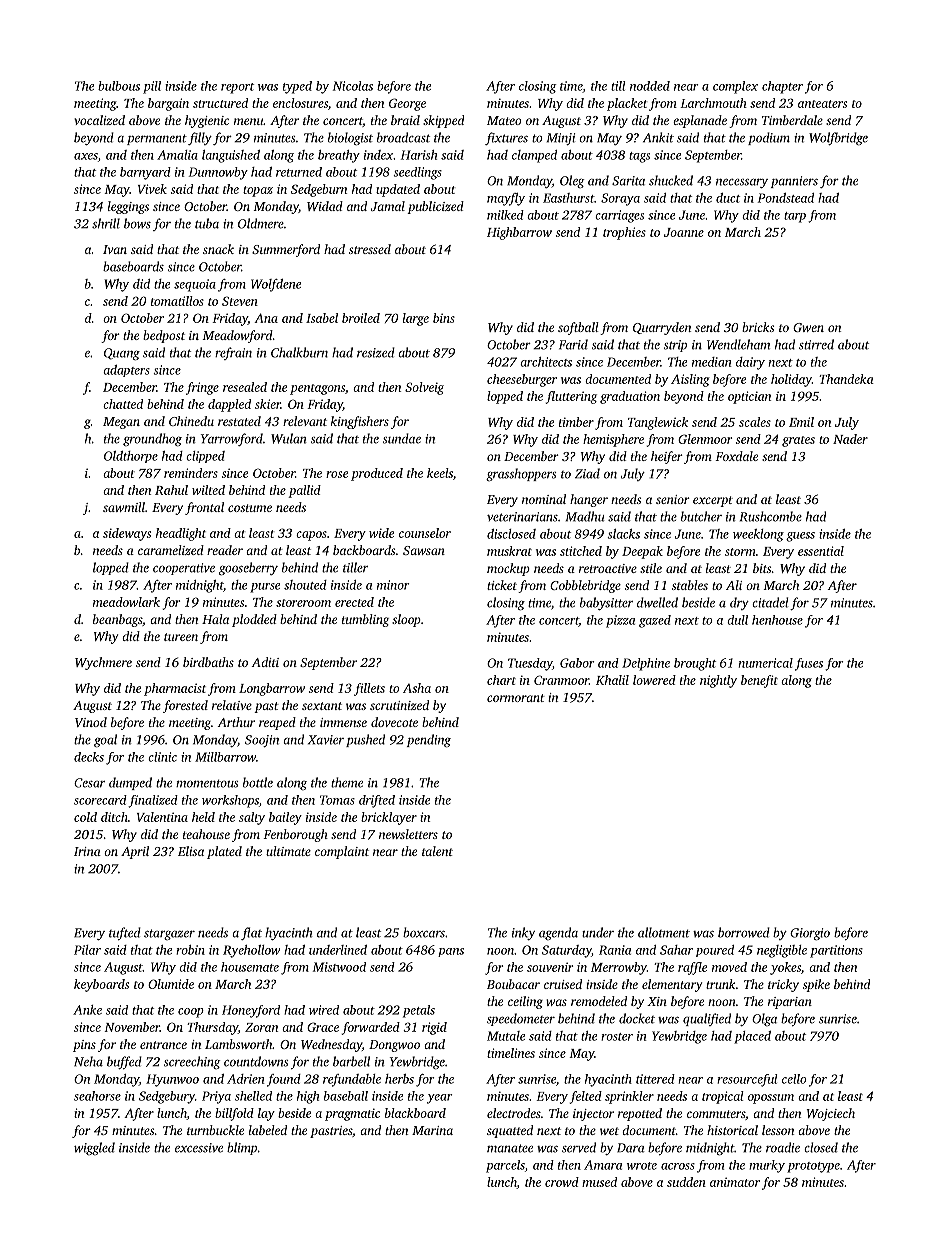  I want to click on parcels, so click(505, 1166).
